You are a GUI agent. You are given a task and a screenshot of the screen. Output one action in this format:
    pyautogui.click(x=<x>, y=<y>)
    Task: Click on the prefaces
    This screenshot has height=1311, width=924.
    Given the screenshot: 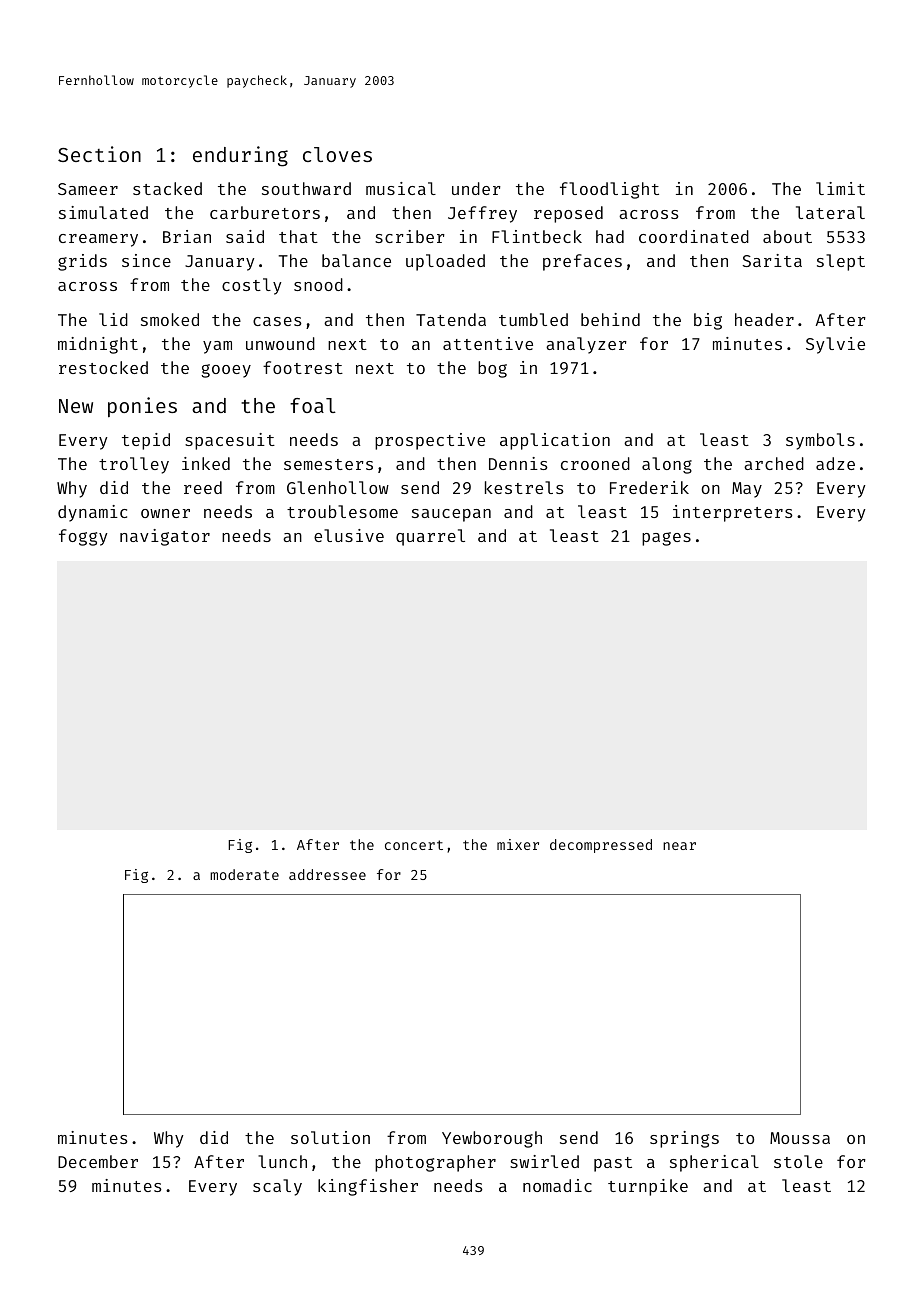 What is the action you would take?
    pyautogui.click(x=582, y=262)
